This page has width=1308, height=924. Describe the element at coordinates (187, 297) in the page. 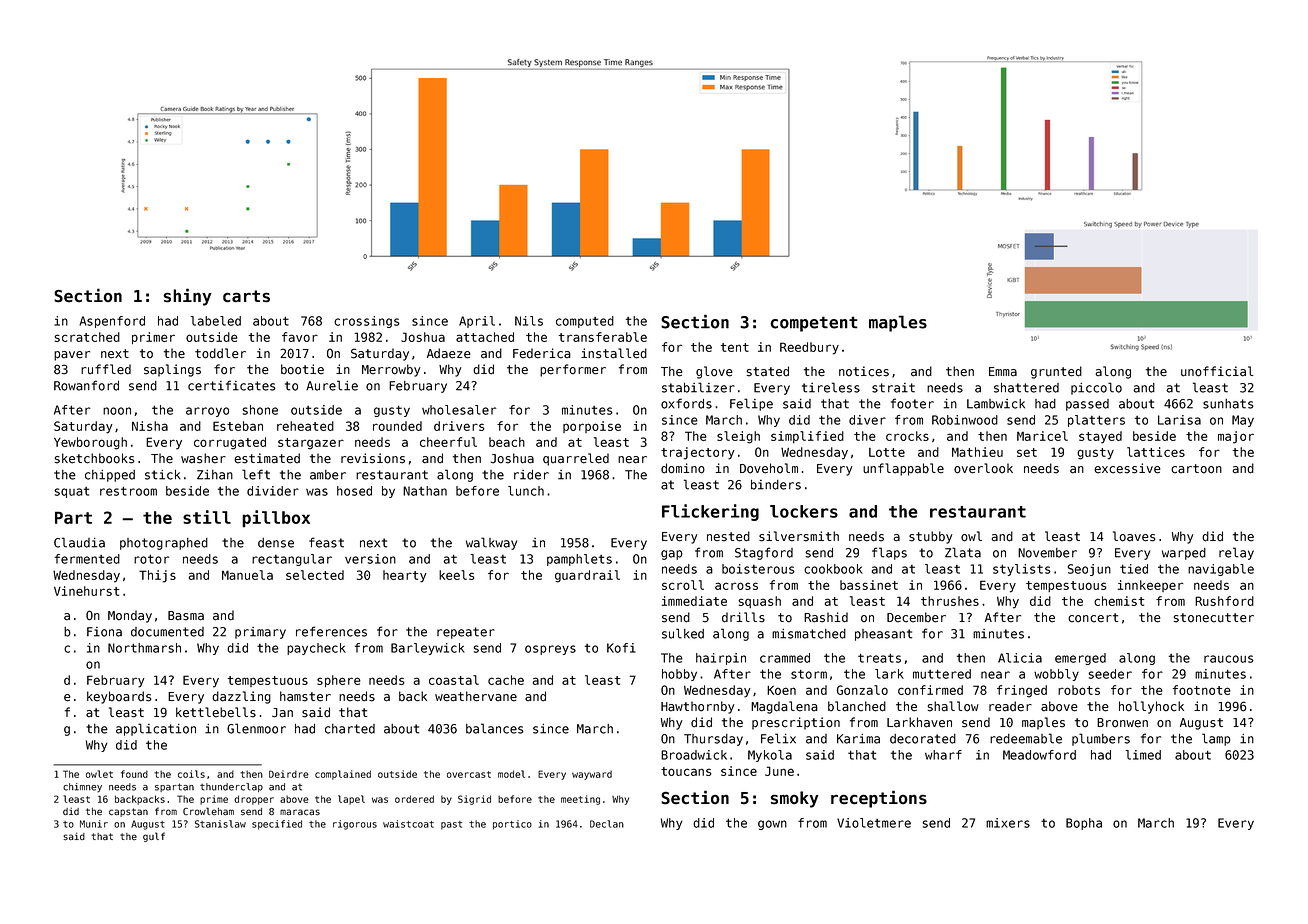

I see `shiny` at that location.
